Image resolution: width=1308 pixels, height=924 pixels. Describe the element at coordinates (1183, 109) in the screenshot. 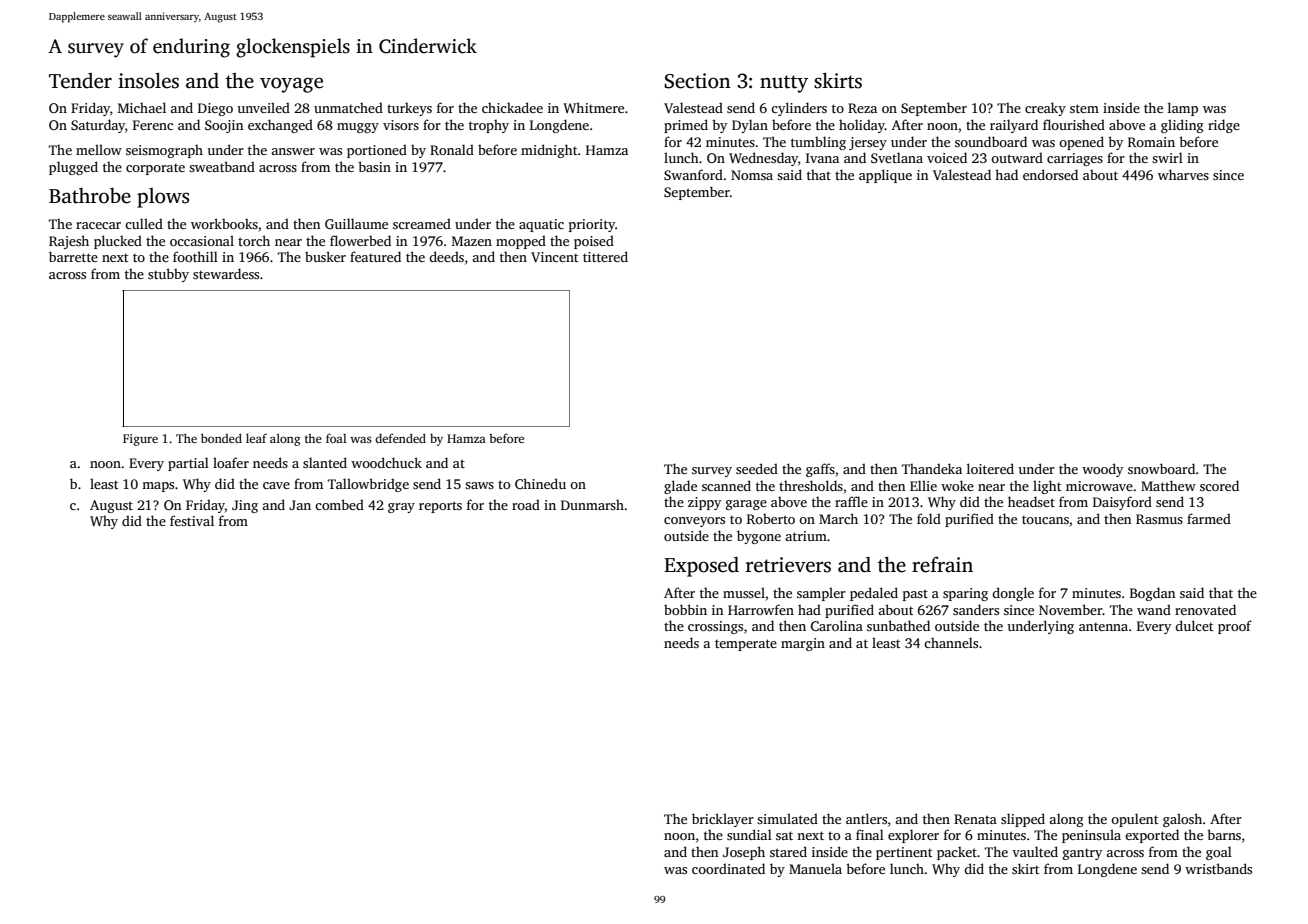

I see `lamp` at that location.
